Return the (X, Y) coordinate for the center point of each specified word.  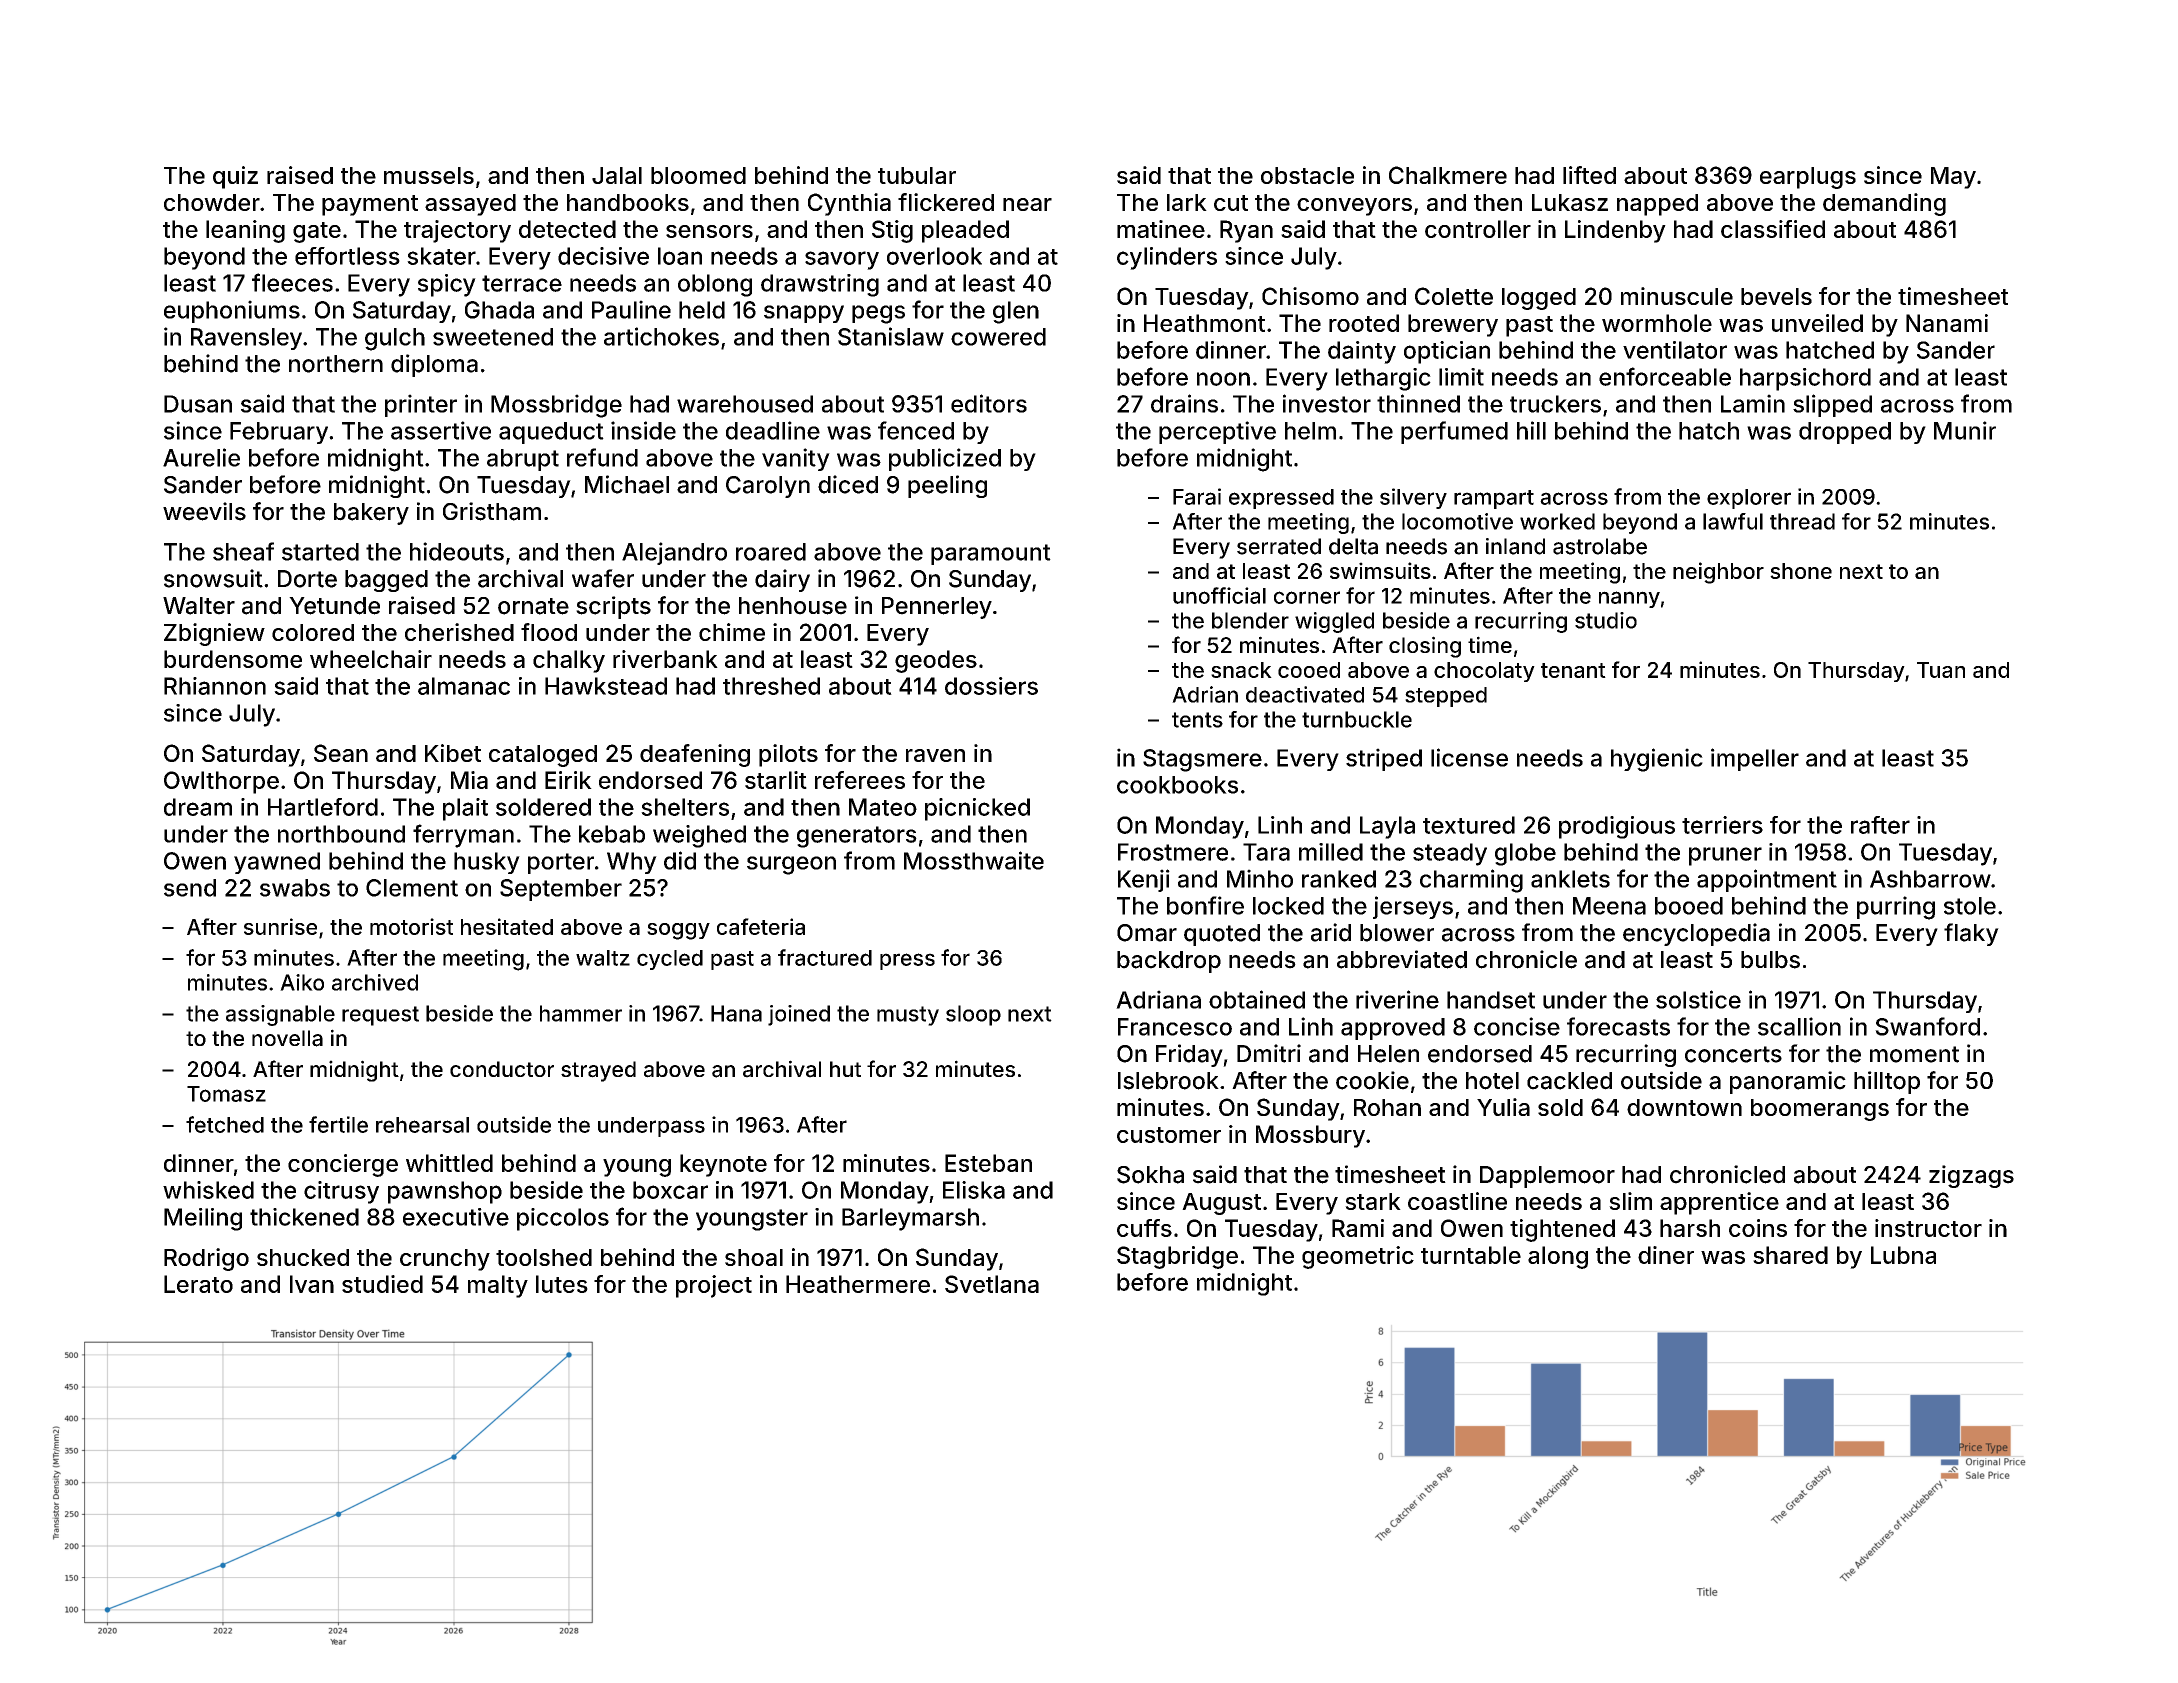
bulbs (1770, 960)
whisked (208, 1190)
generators (857, 837)
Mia (469, 780)
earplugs (1808, 178)
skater (441, 256)
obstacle (1307, 175)
